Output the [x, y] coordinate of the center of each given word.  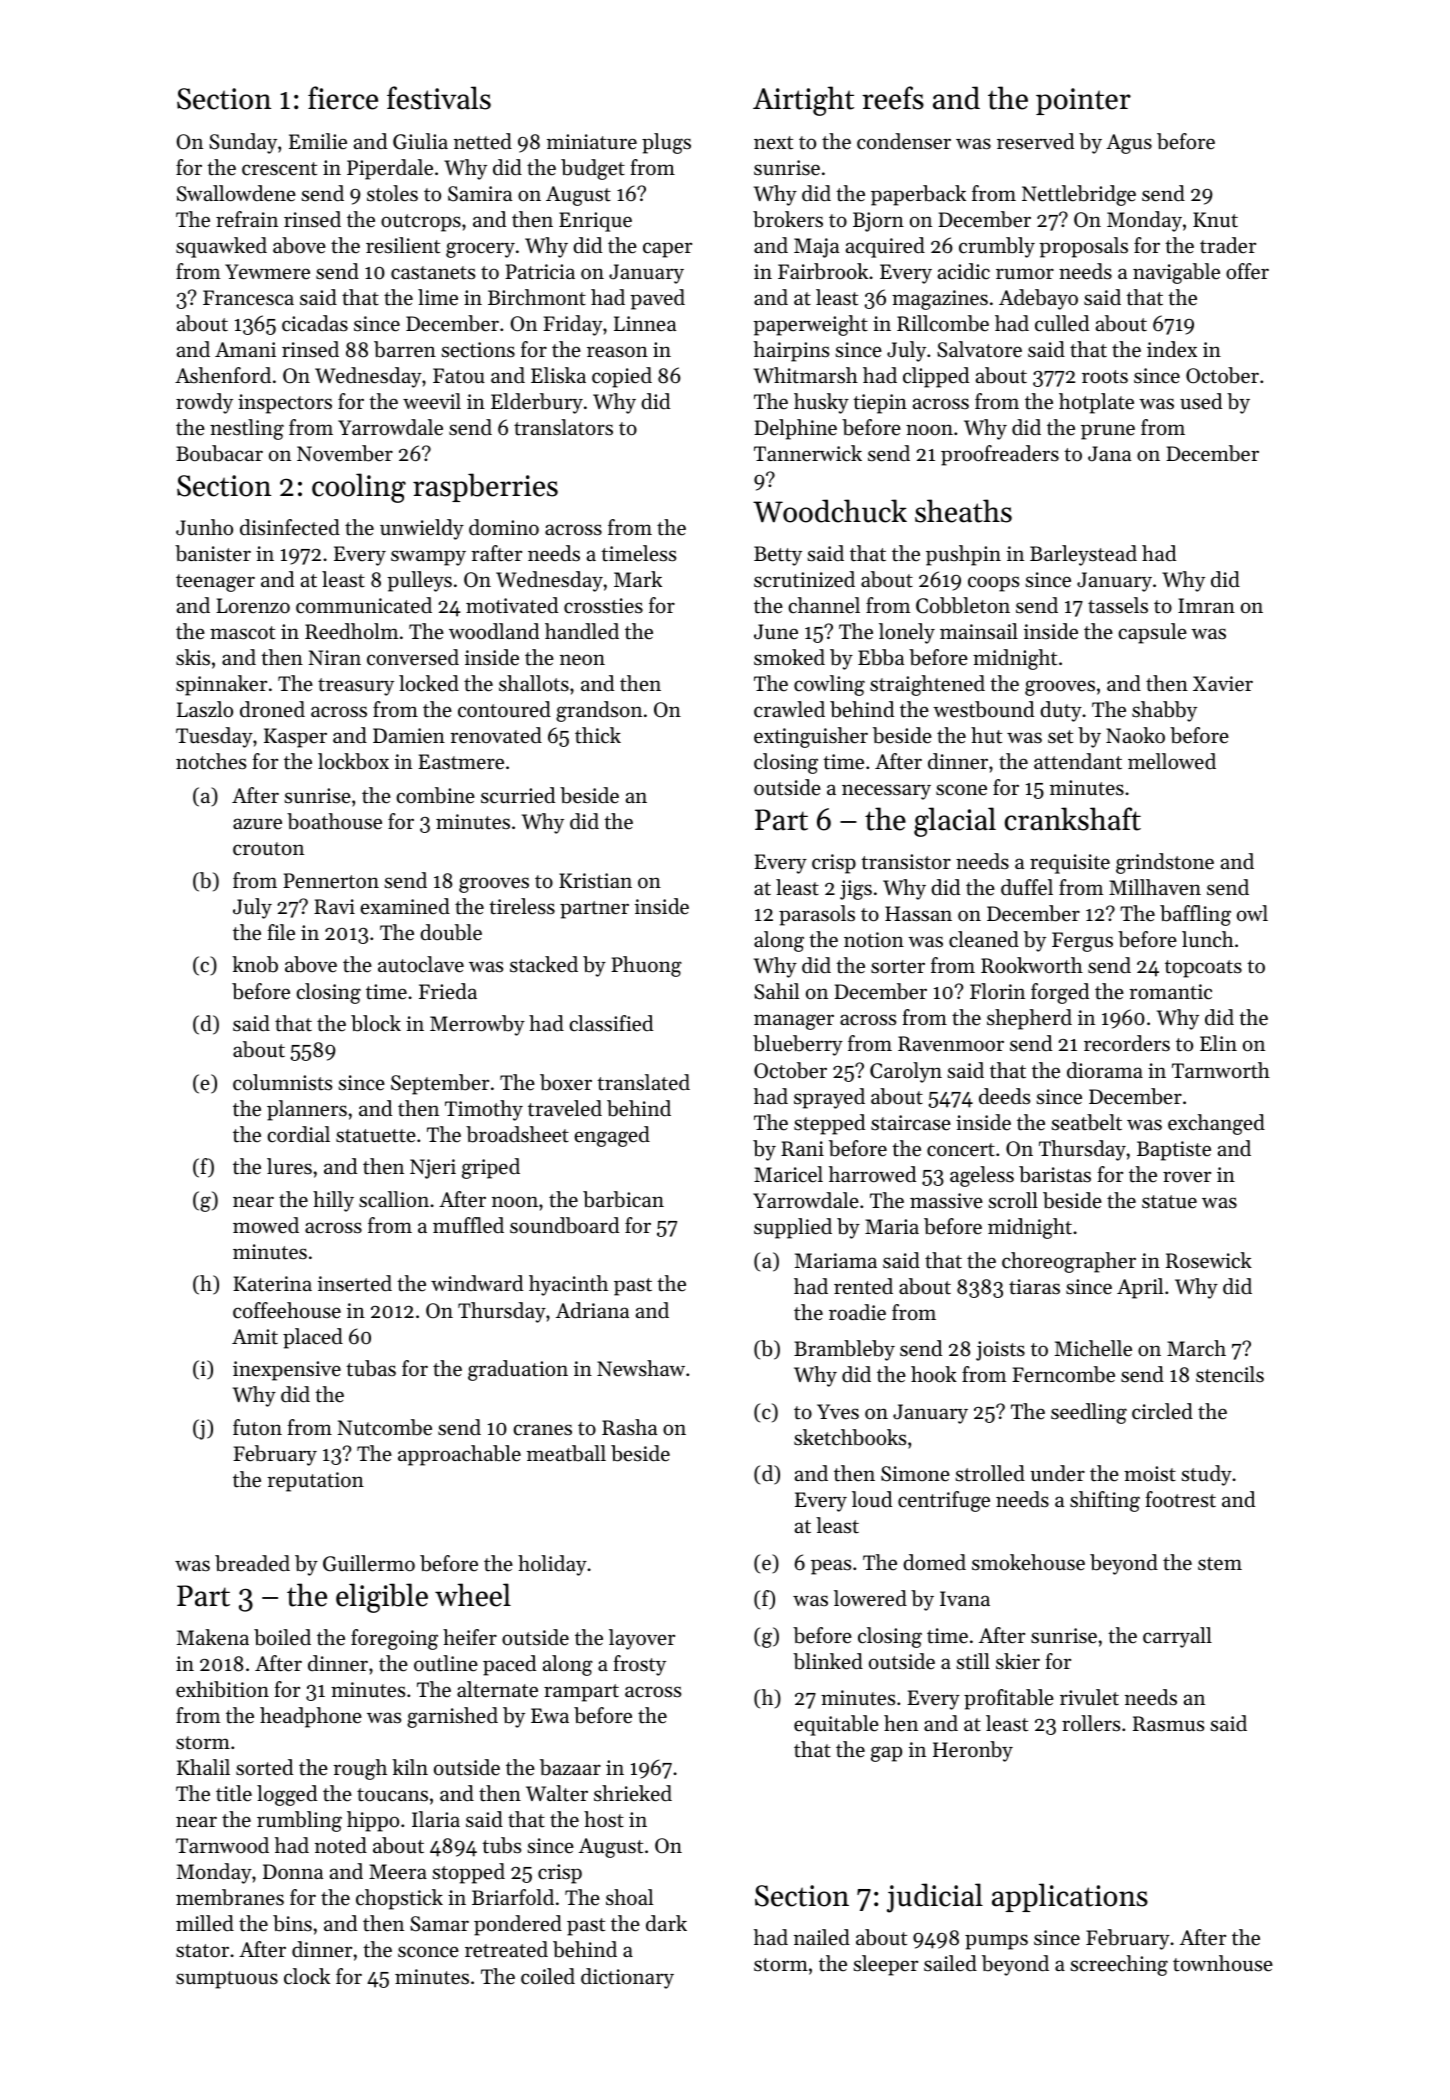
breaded [252, 1563]
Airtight [803, 101]
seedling [1089, 1413]
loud [872, 1499]
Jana [1109, 454]
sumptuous [227, 1980]
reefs [893, 98]
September [440, 1084]
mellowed [1172, 761]
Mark [638, 579]
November [345, 453]
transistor [906, 862]
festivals [439, 98]
